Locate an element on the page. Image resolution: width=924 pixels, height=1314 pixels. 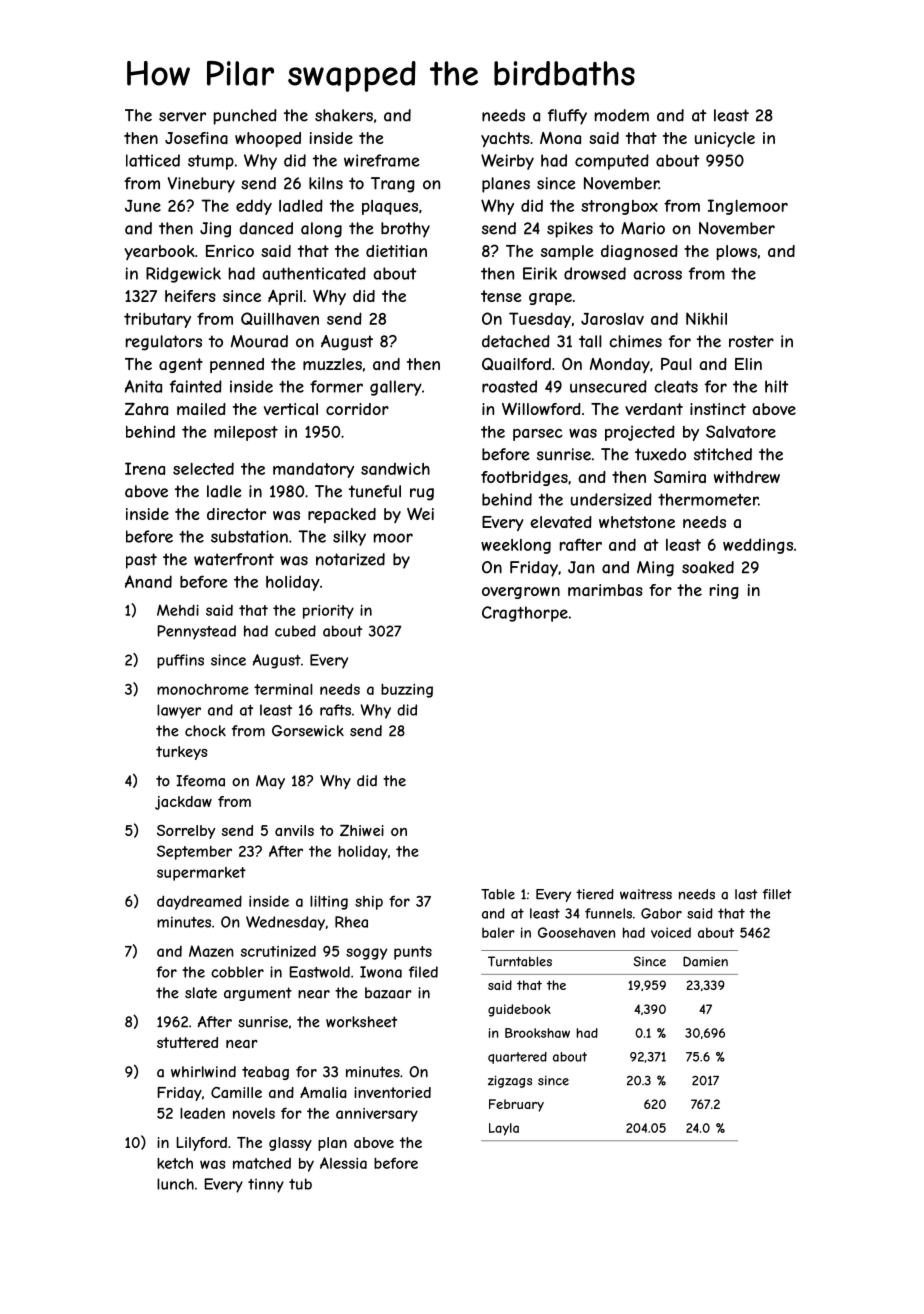
lawyer is located at coordinates (179, 711).
